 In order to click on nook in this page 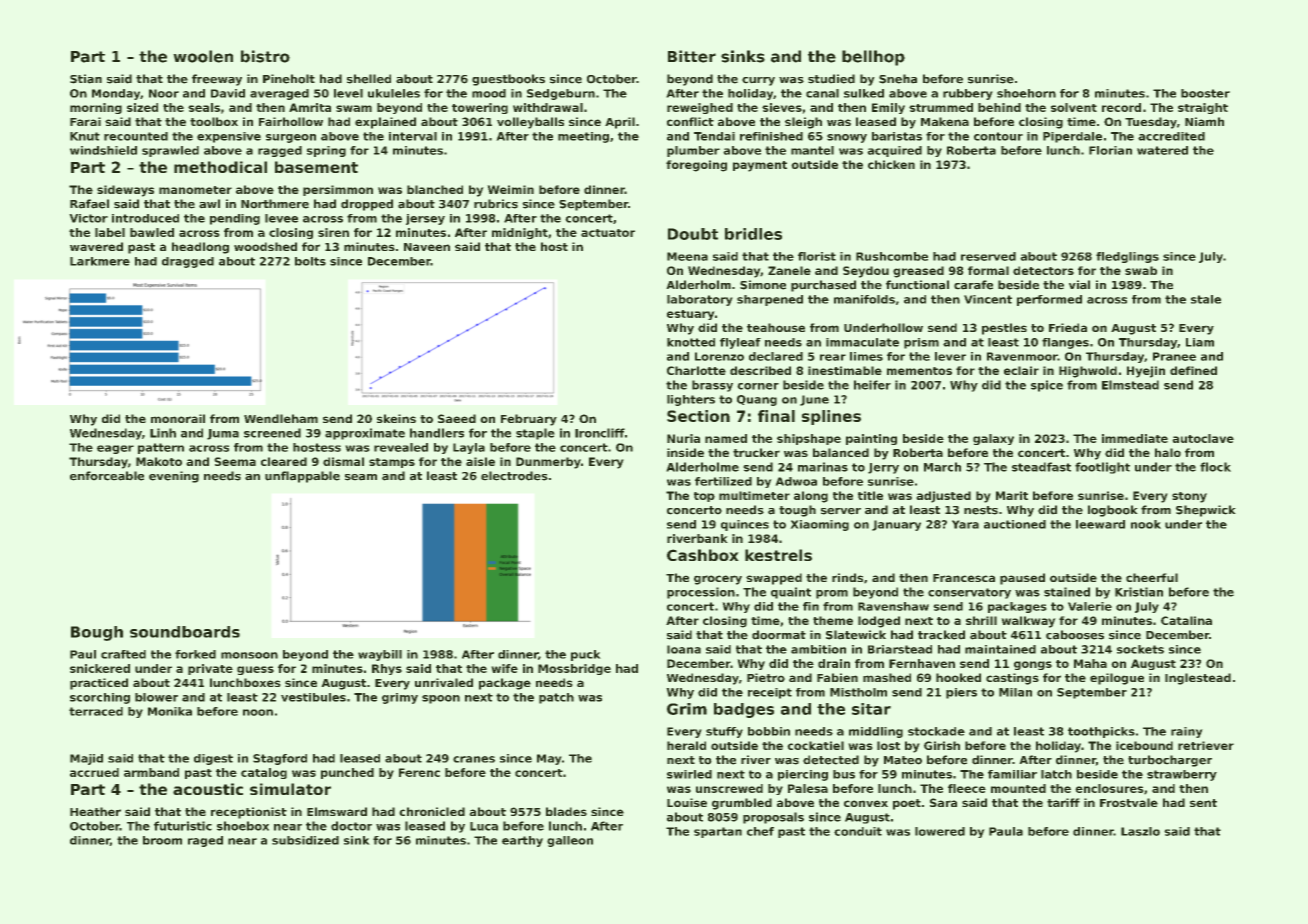, I will do `click(1146, 524)`.
